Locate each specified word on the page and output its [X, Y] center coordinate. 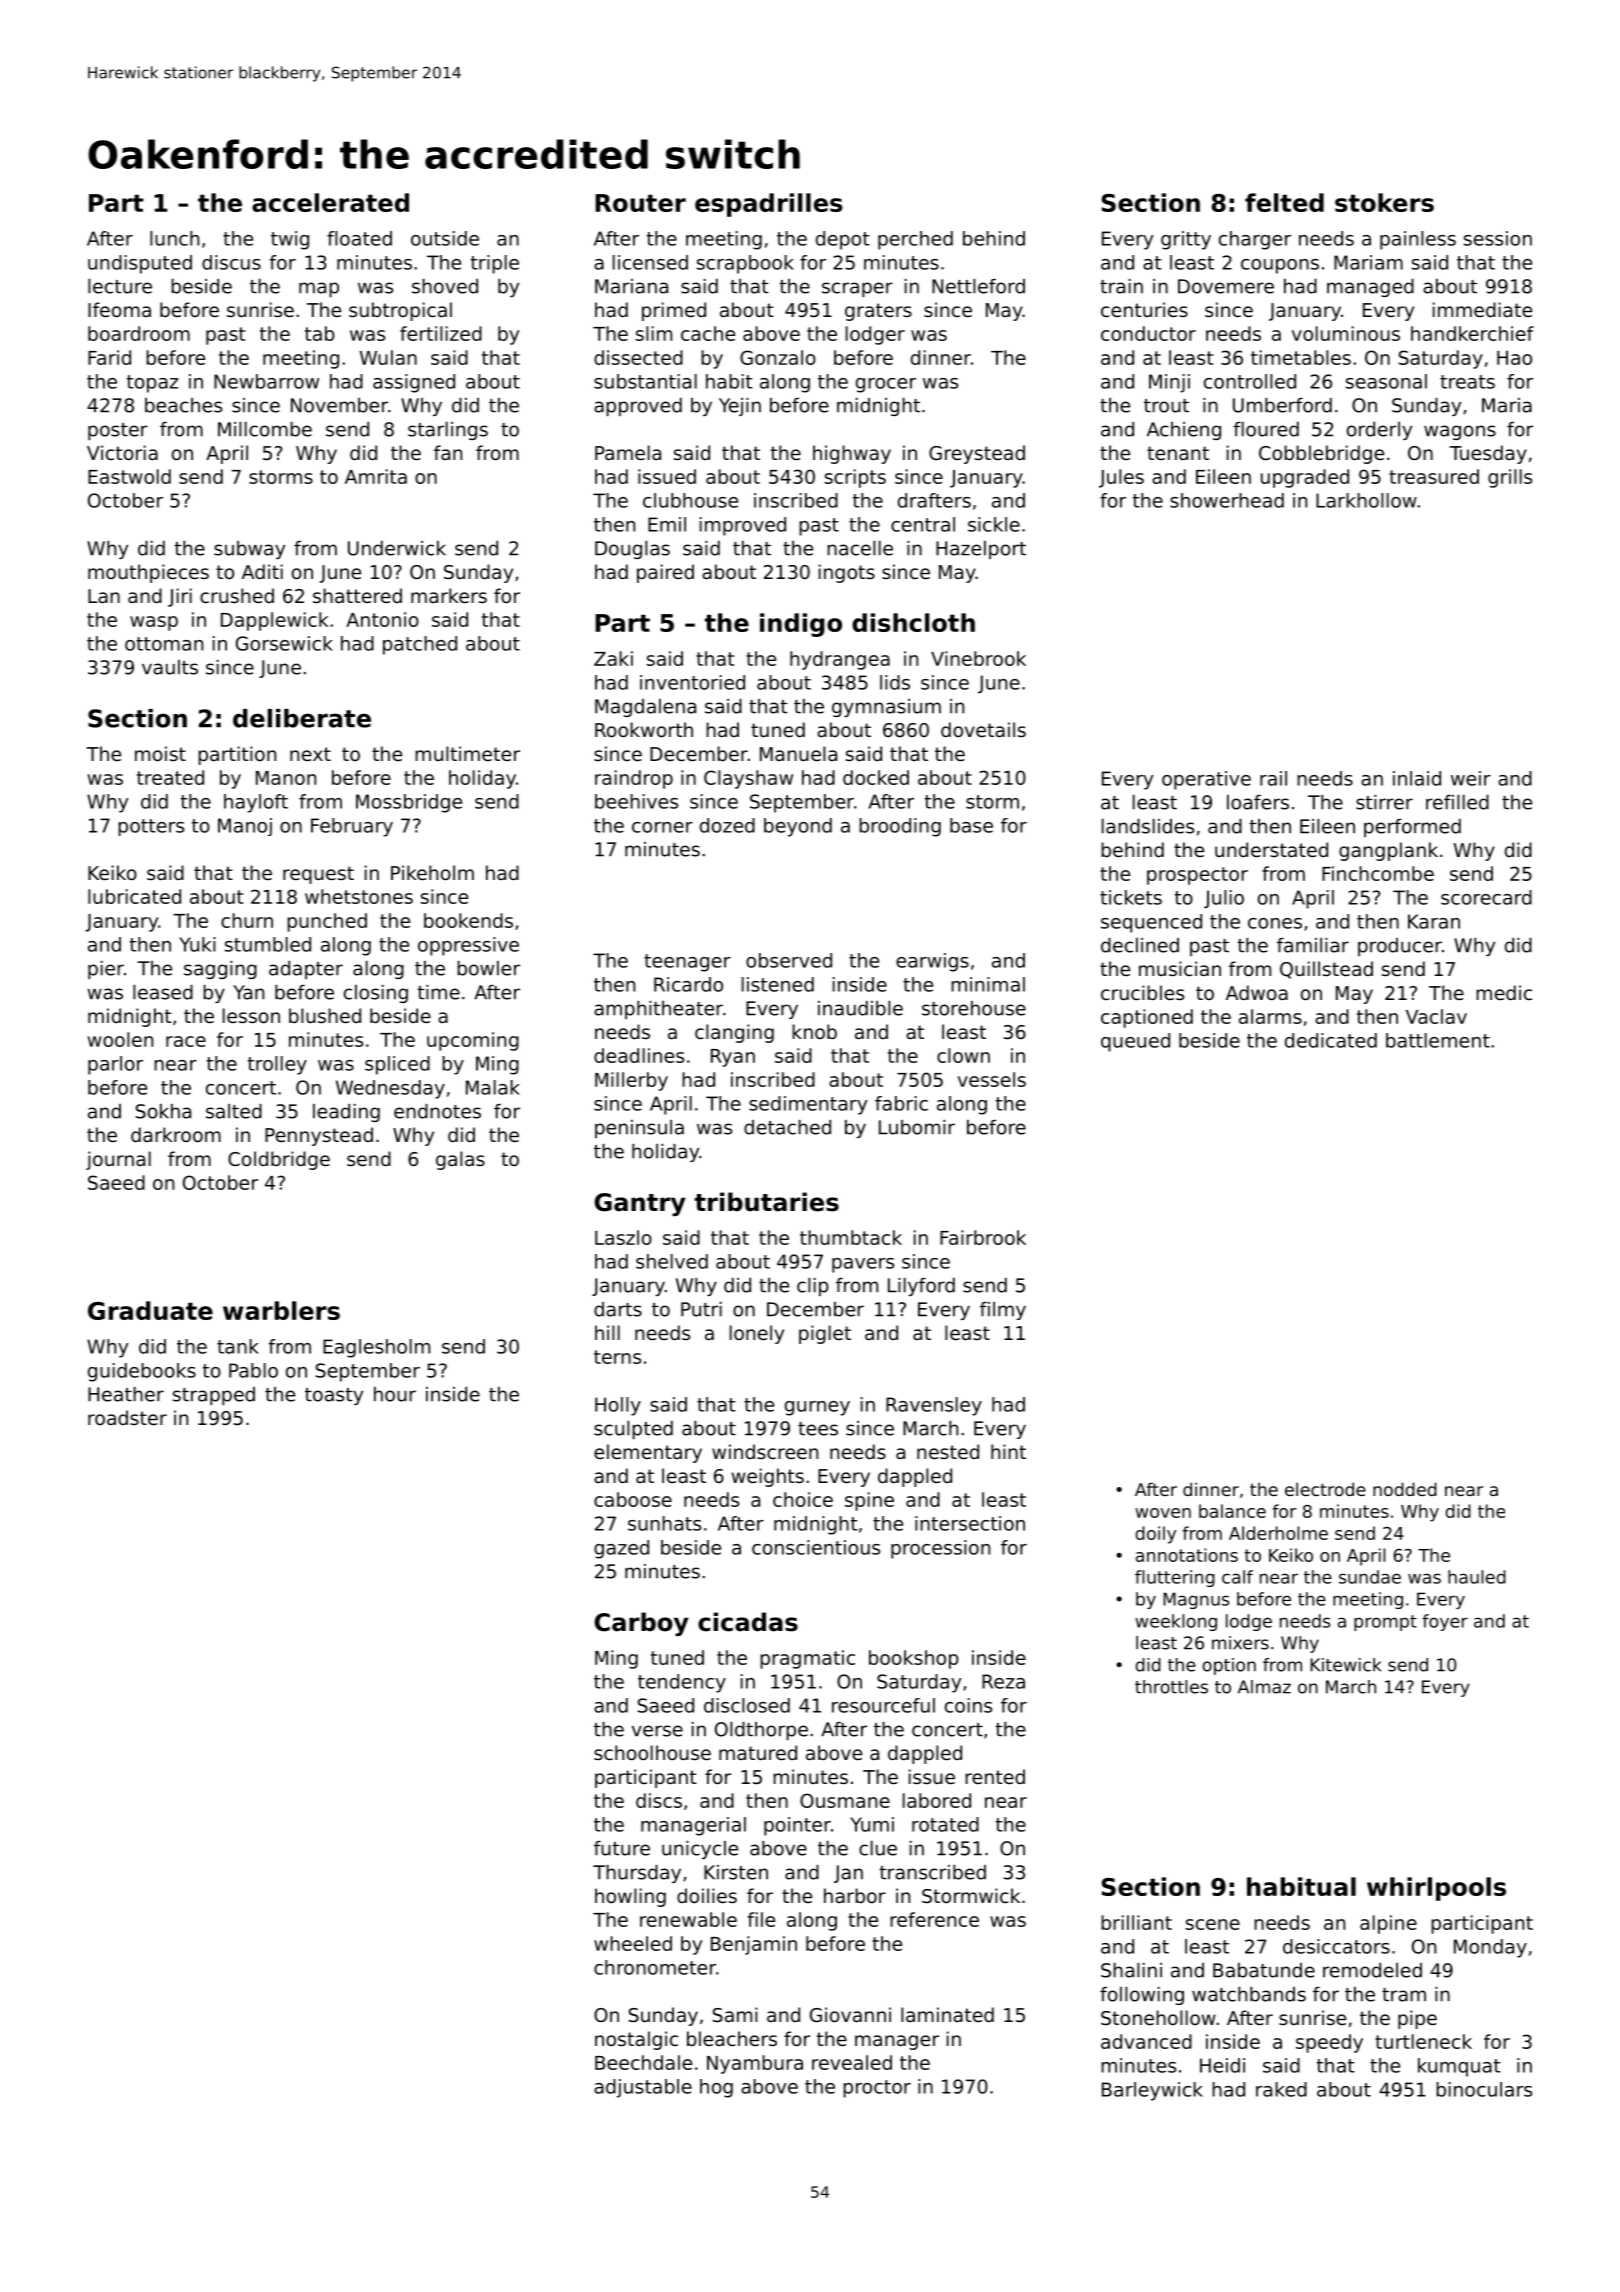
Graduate [150, 1310]
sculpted [633, 1430]
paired [665, 573]
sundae [1370, 1577]
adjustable [643, 2088]
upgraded [1305, 478]
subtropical [400, 311]
